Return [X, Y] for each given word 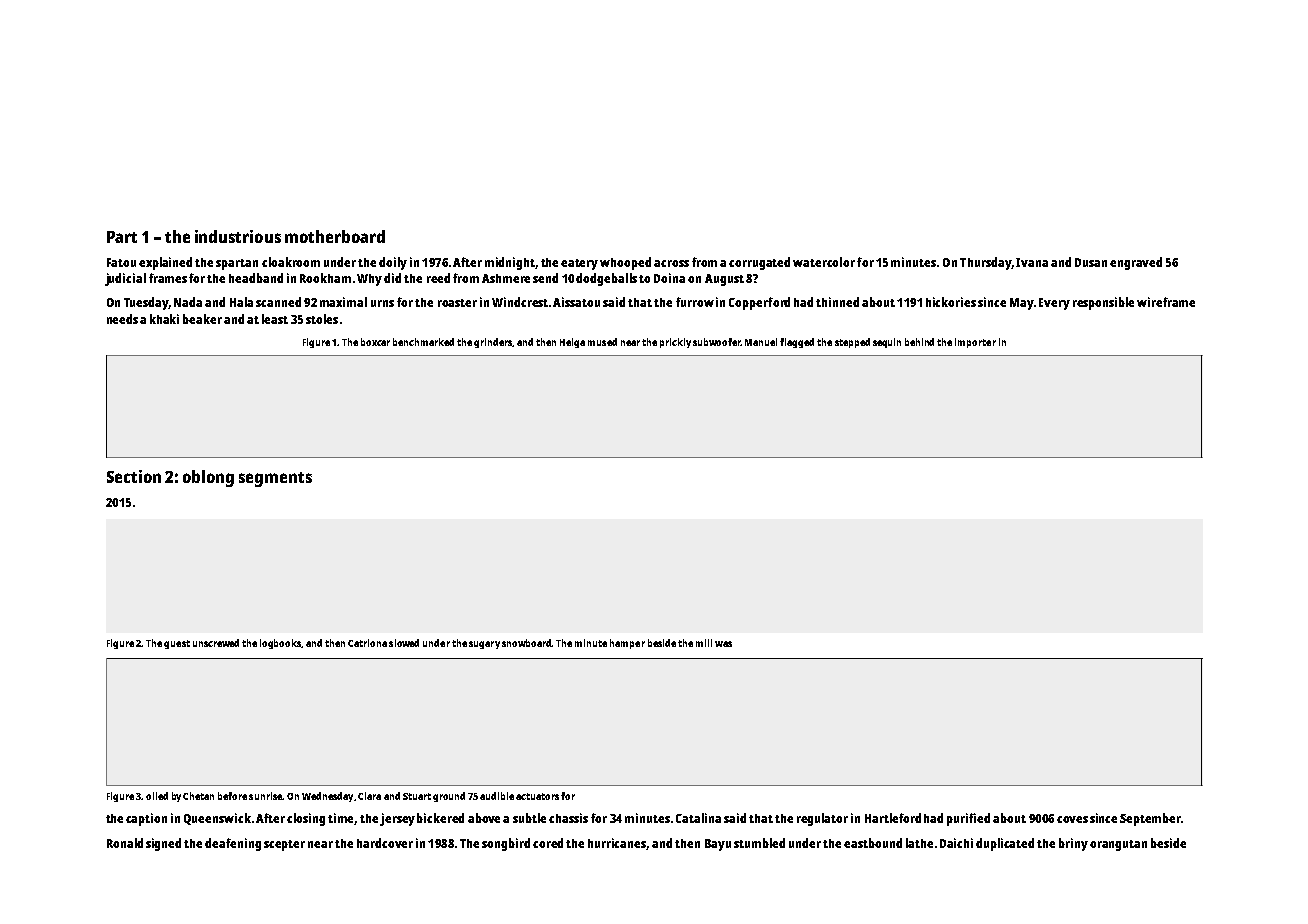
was [723, 644]
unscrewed [216, 643]
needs [122, 319]
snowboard [527, 643]
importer [975, 343]
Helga [572, 343]
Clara [369, 796]
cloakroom [291, 262]
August [724, 280]
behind [919, 342]
